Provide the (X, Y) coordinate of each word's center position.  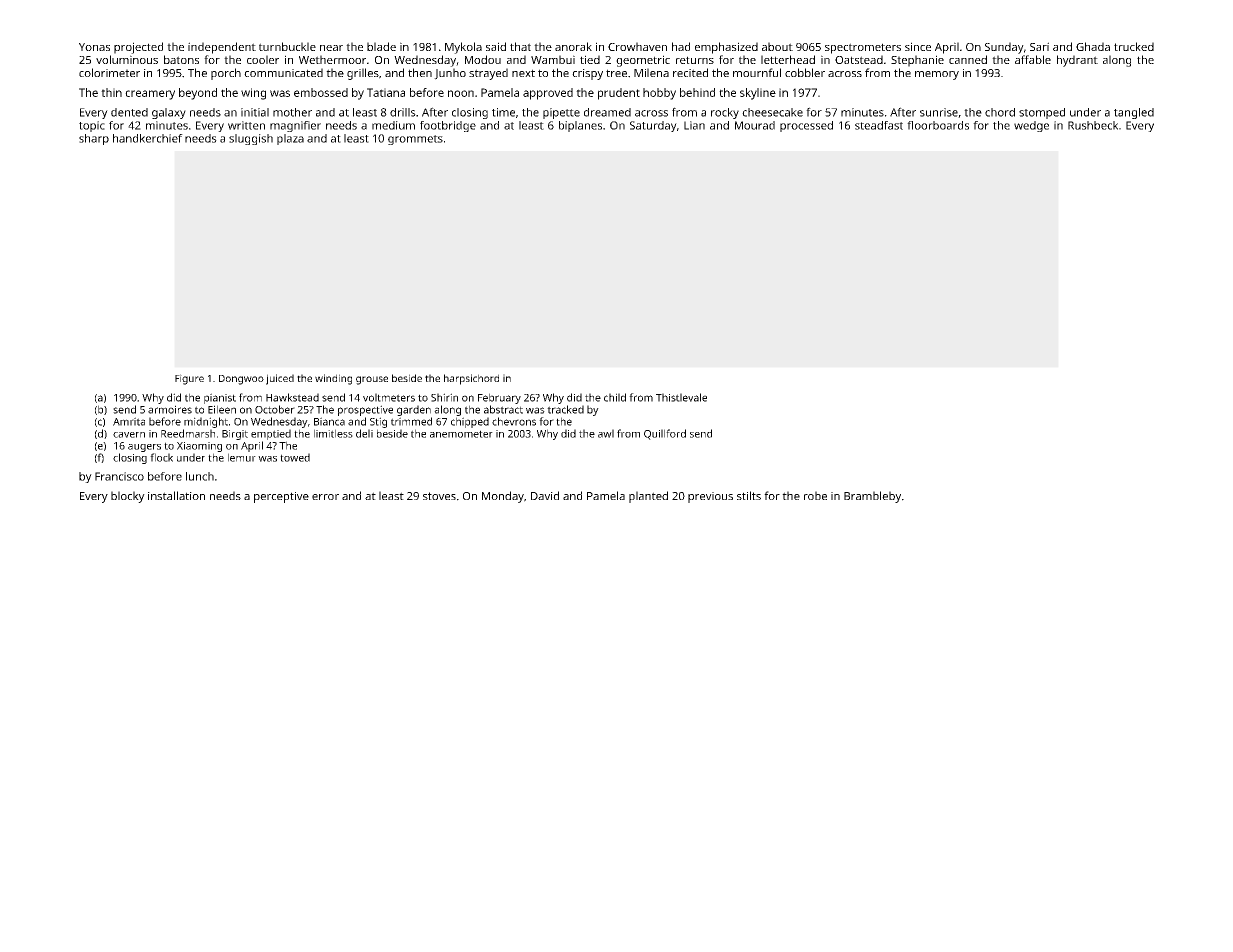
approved (548, 94)
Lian (694, 125)
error (325, 497)
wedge (1031, 126)
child (615, 397)
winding (333, 379)
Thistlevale (681, 397)
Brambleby (872, 497)
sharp (94, 139)
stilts (749, 495)
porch (226, 74)
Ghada (1093, 46)
